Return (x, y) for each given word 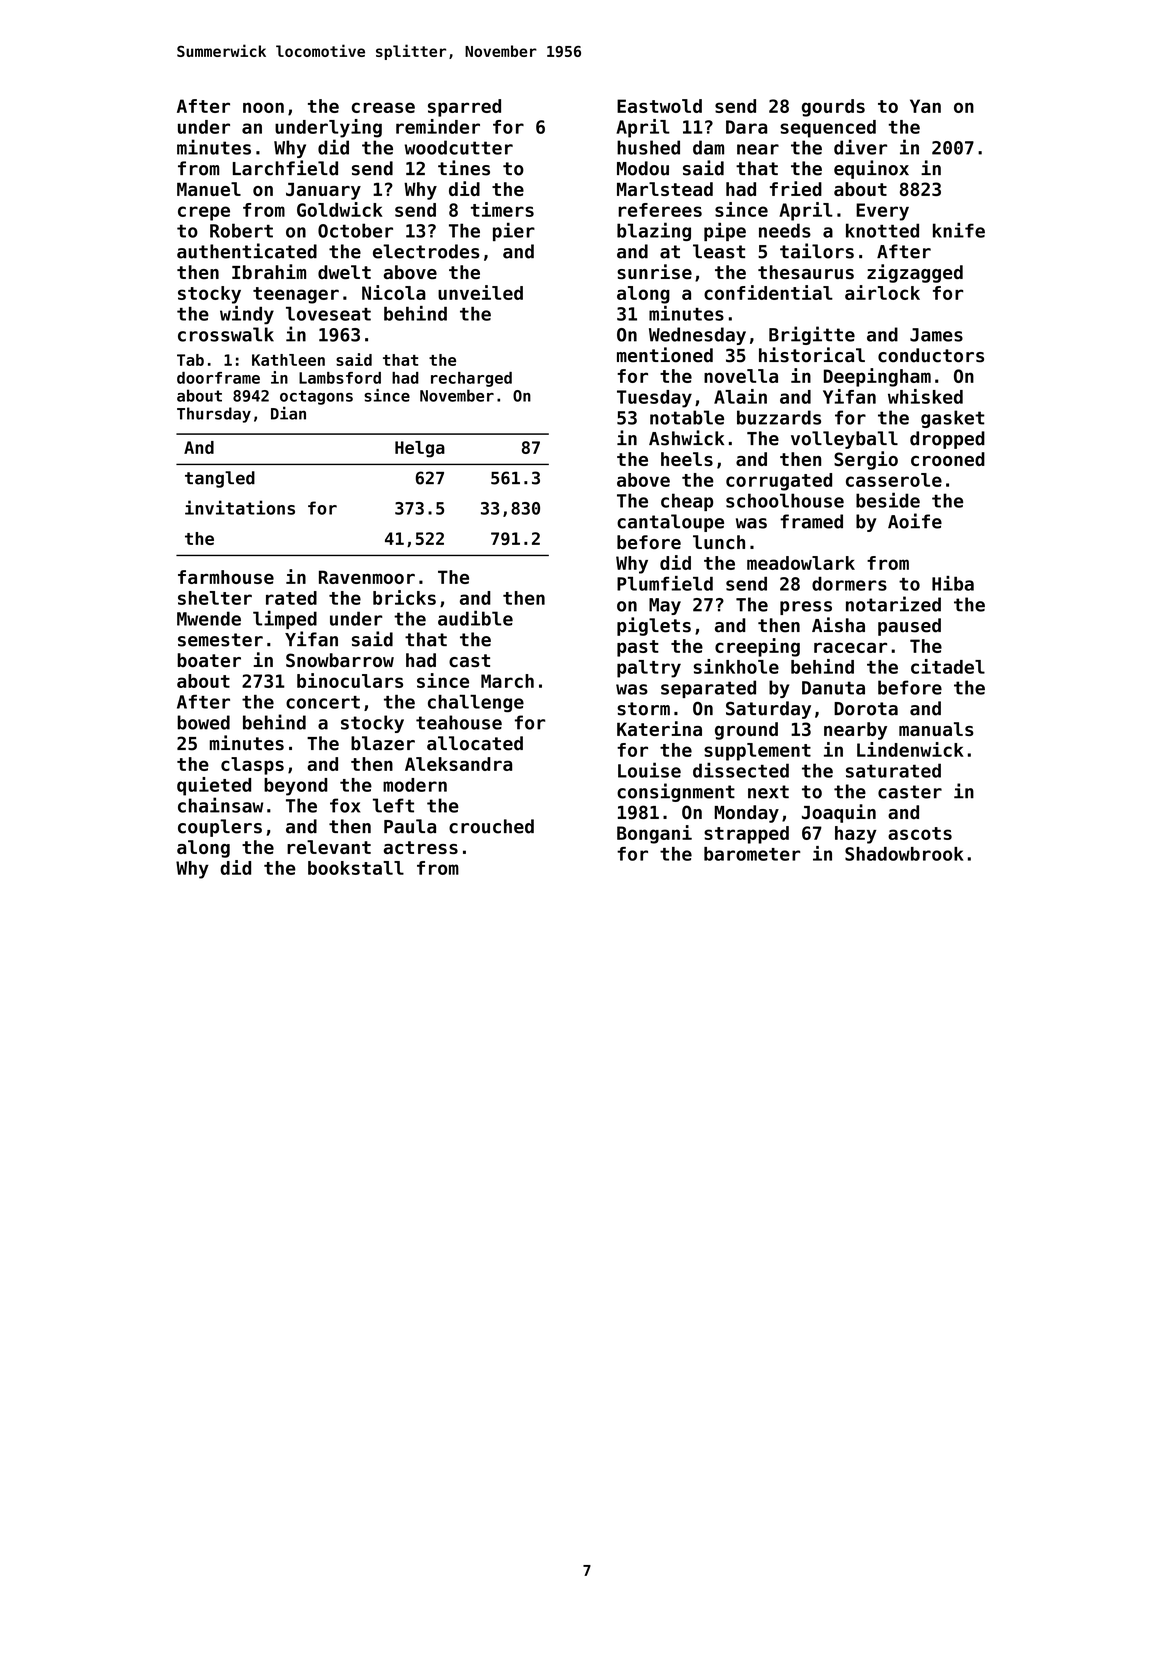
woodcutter (459, 147)
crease (383, 107)
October (355, 230)
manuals (936, 729)
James (936, 335)
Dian (288, 413)
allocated (475, 743)
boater (209, 660)
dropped (947, 440)
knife (959, 230)
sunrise (654, 272)
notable (687, 417)
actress (421, 847)
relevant (329, 847)
